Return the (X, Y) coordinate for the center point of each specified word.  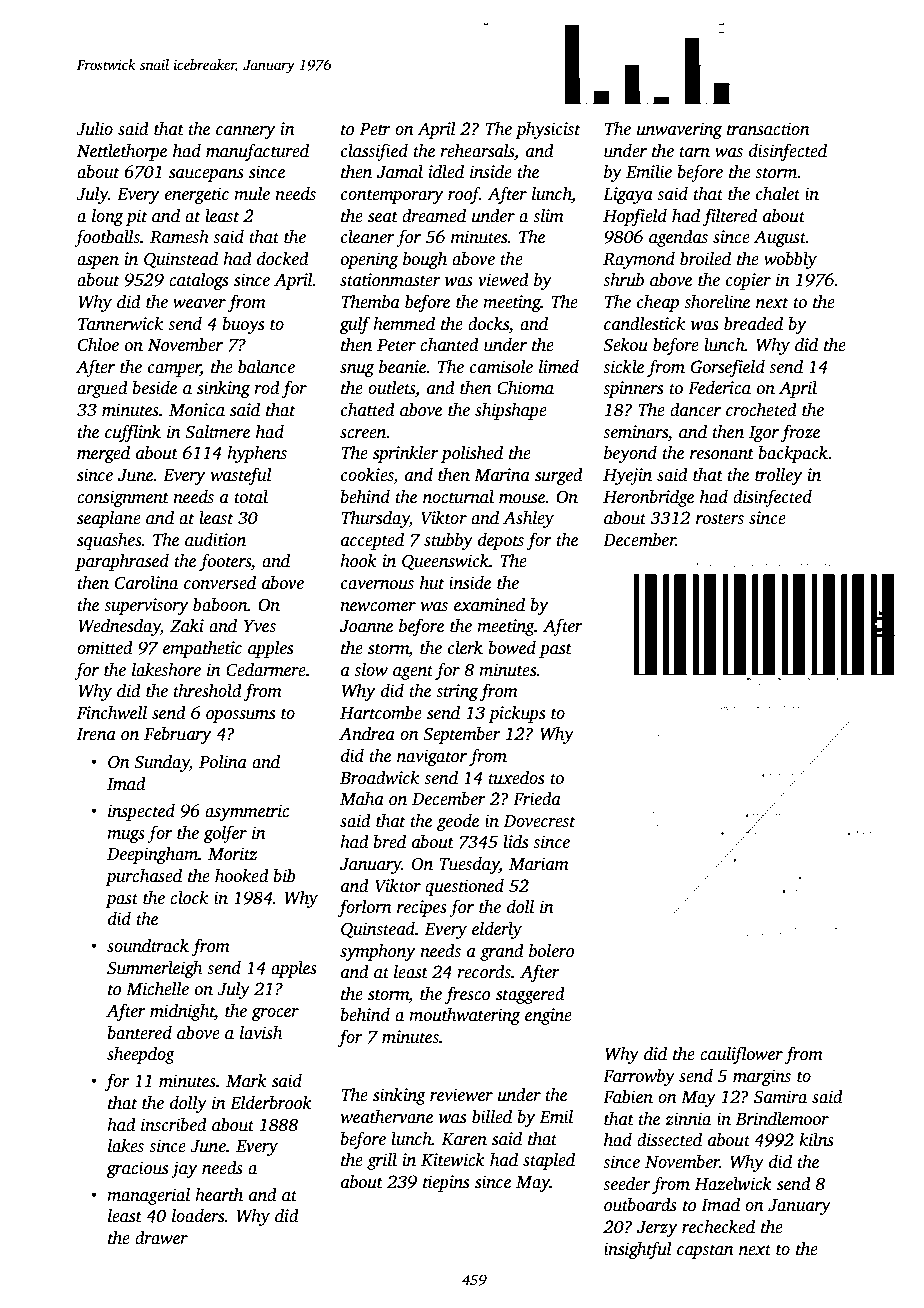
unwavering (679, 130)
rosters (720, 519)
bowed (512, 648)
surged (559, 476)
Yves (260, 626)
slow (371, 670)
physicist (548, 130)
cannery (245, 132)
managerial (148, 1196)
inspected (141, 812)
